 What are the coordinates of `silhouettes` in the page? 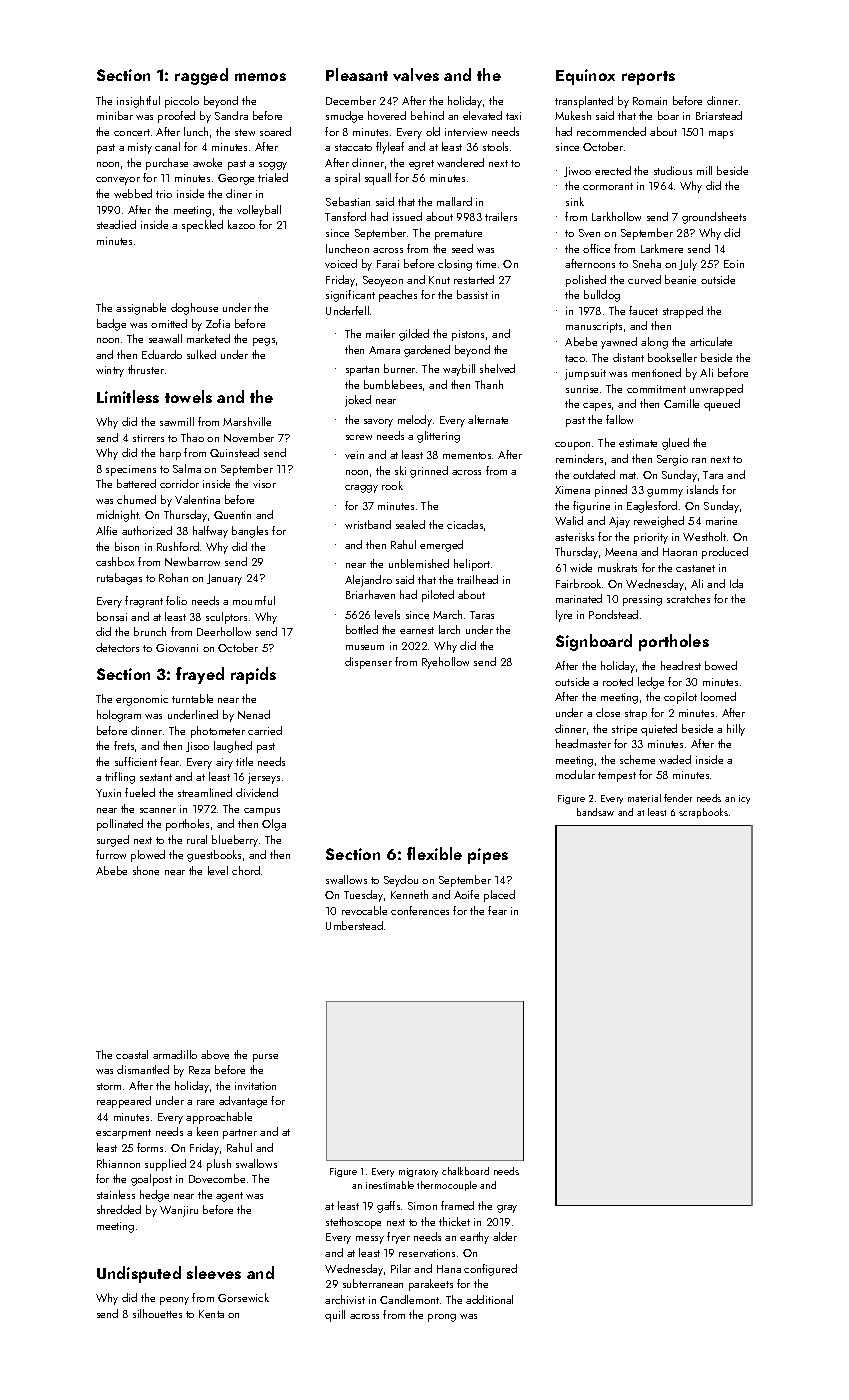 It's located at (157, 1313).
